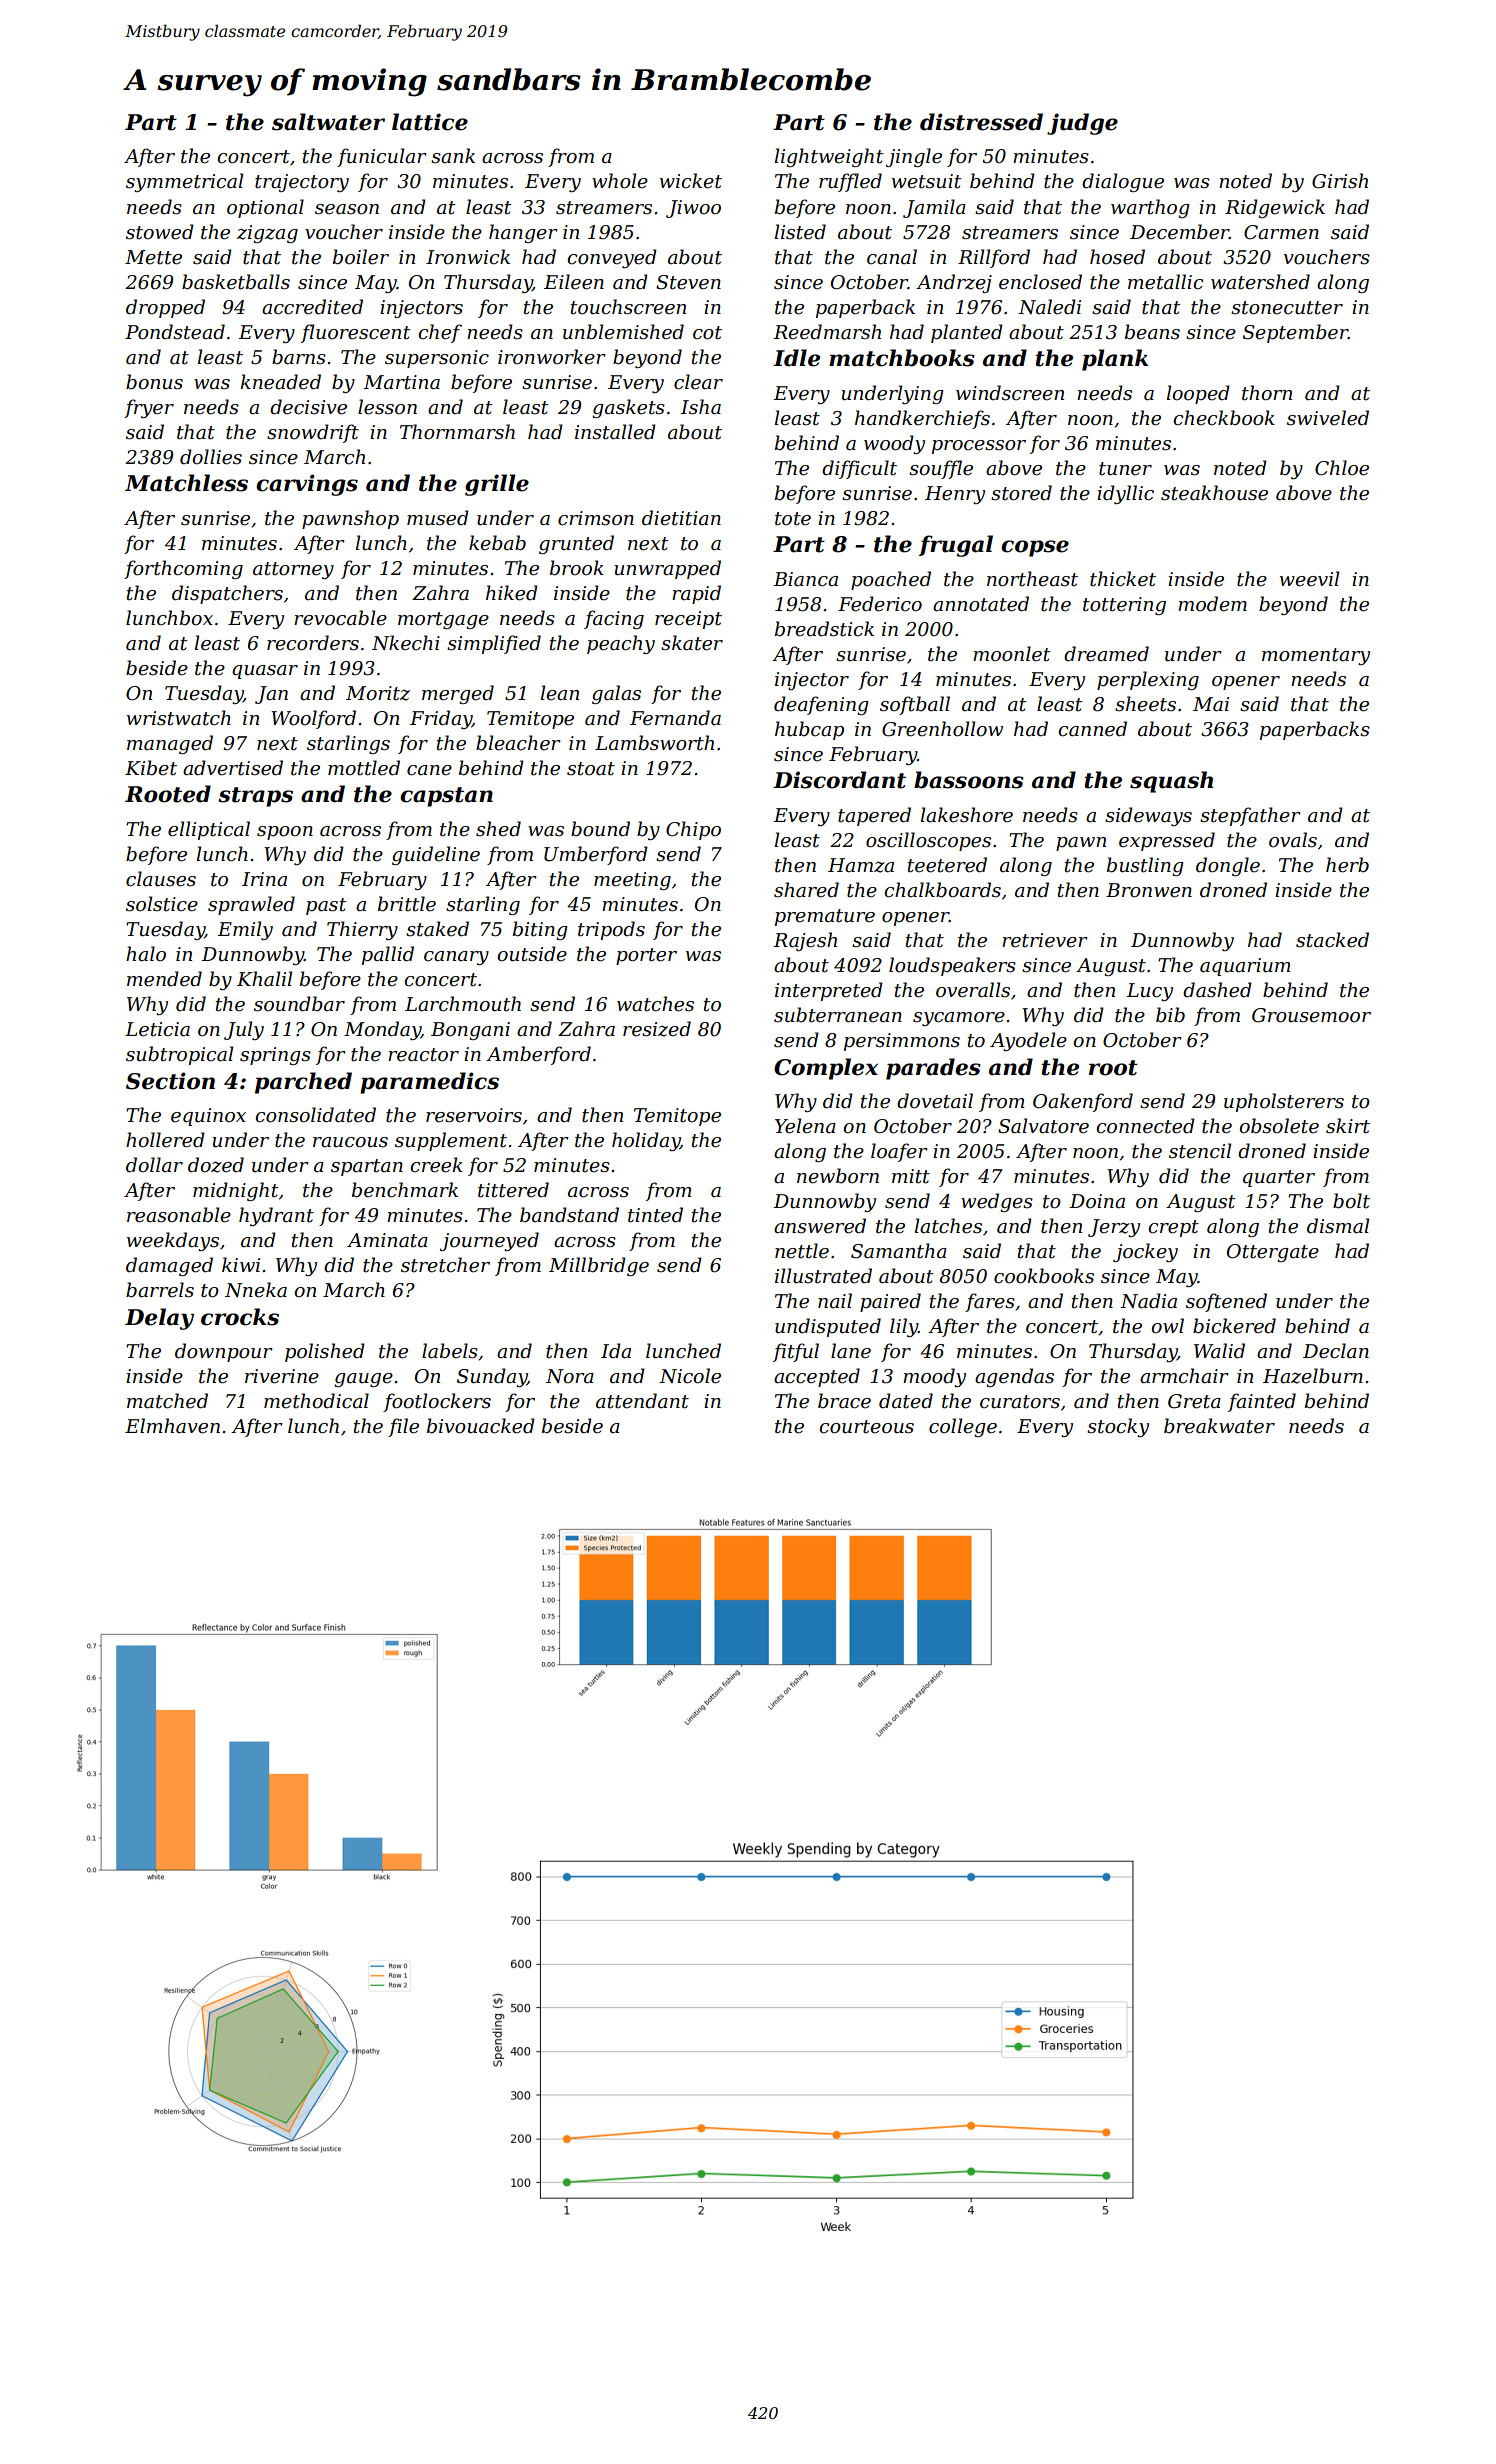 This document has height=2464, width=1496. I want to click on breadstick, so click(824, 629).
